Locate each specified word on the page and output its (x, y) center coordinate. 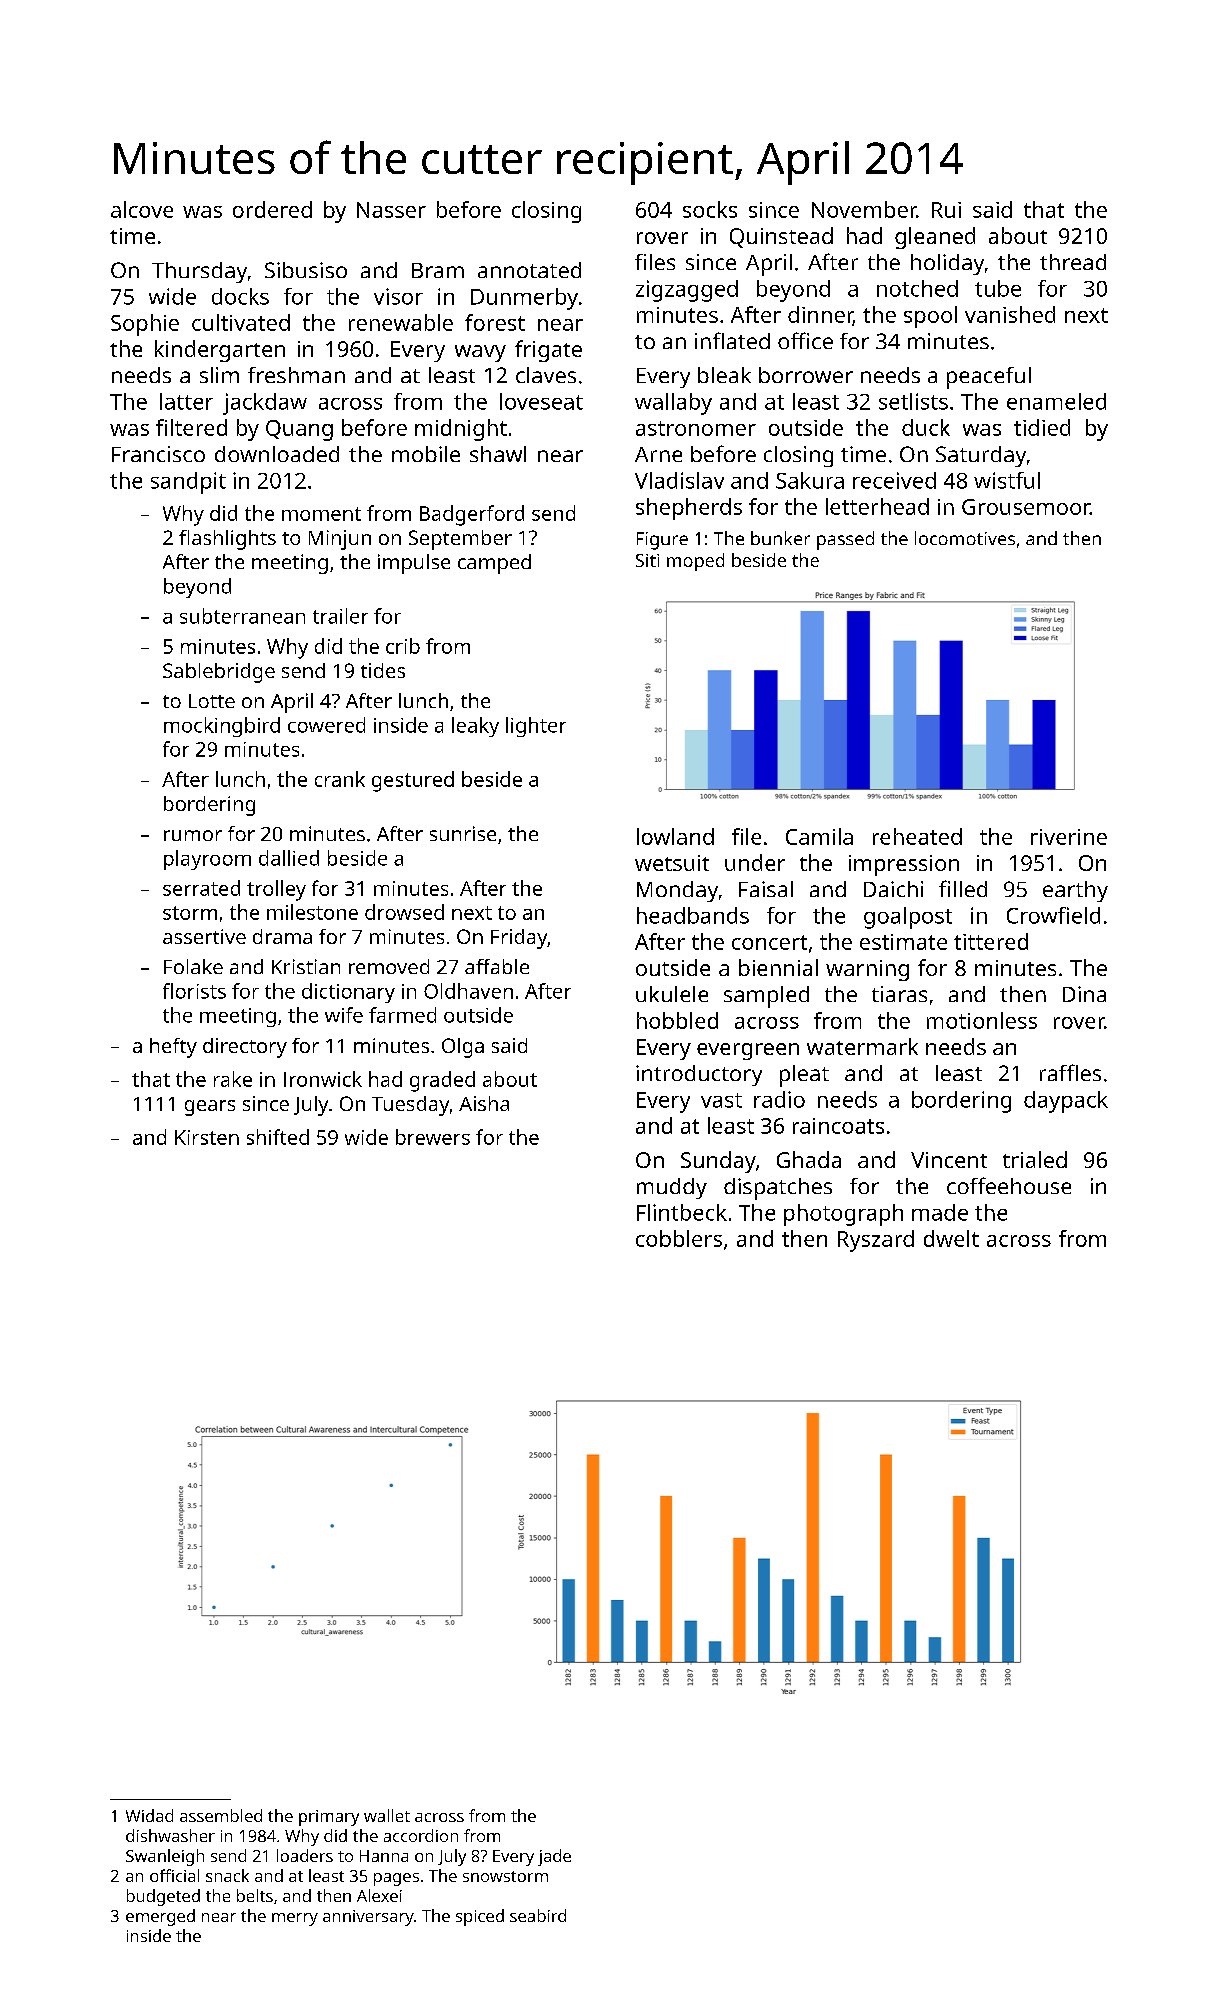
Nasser (391, 210)
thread (1073, 262)
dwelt (951, 1238)
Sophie (145, 325)
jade (554, 1857)
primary (329, 1818)
